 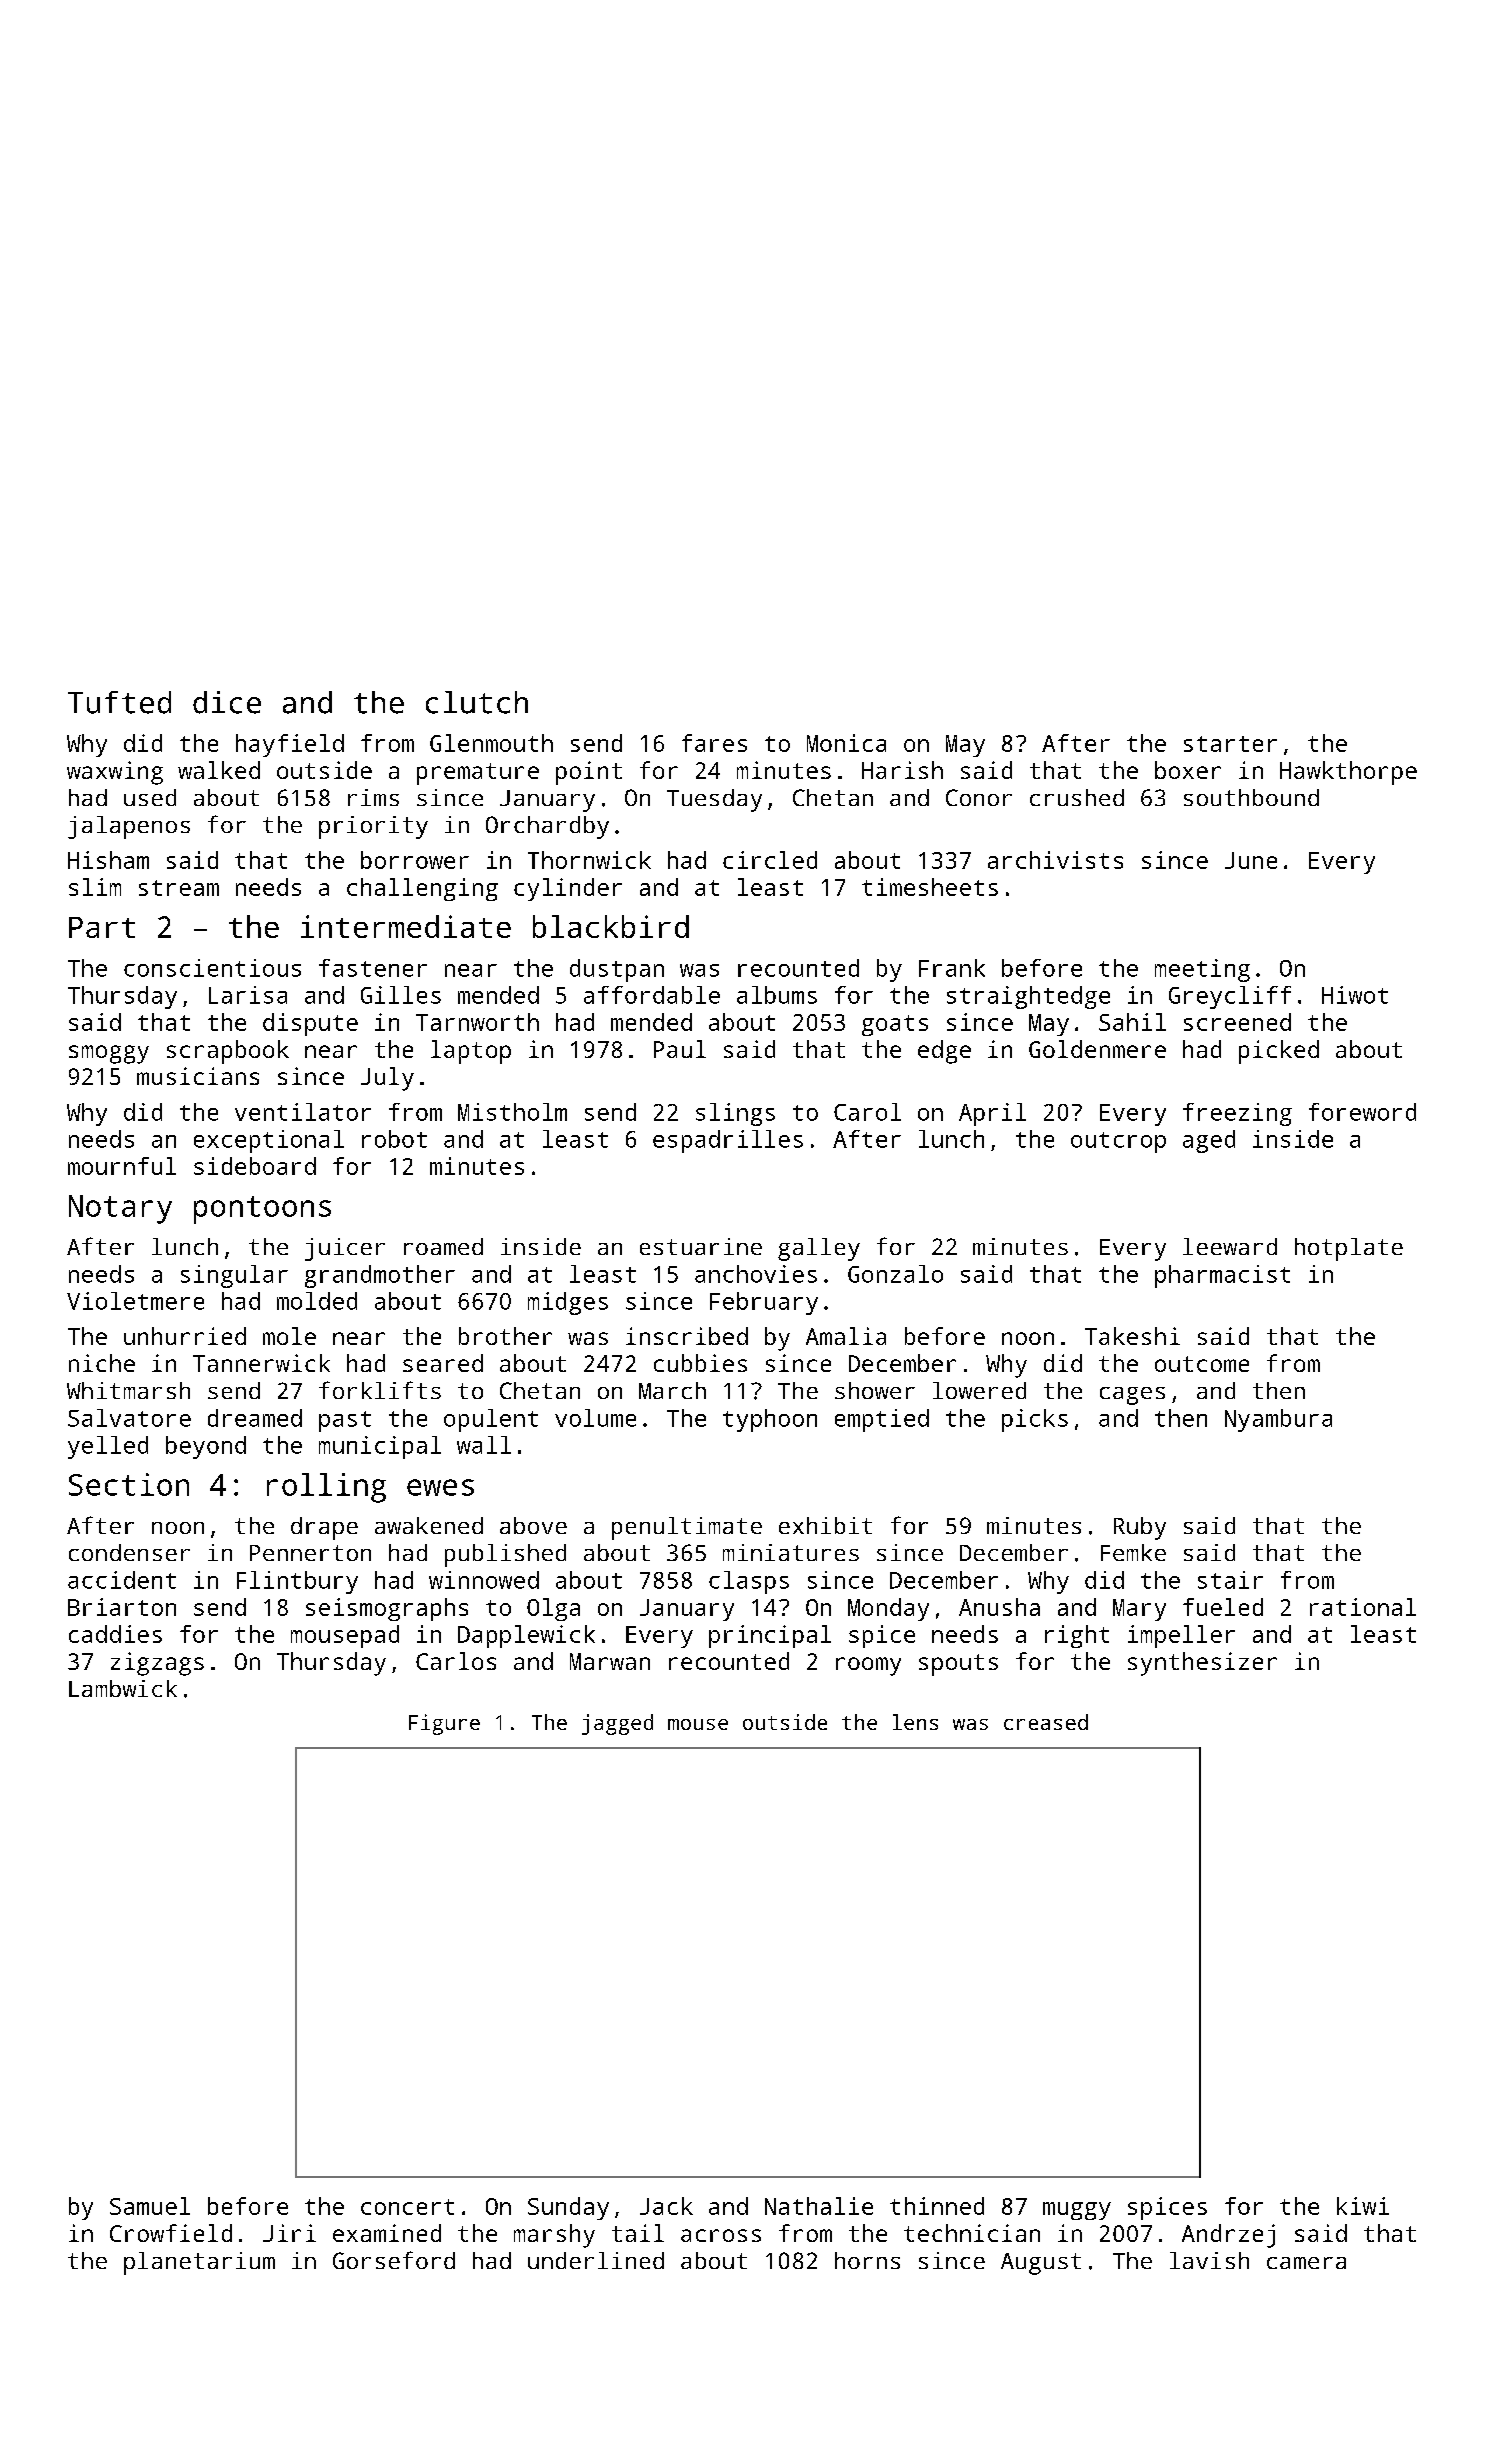 What do you see at coordinates (937, 2206) in the screenshot?
I see `thinned` at bounding box center [937, 2206].
